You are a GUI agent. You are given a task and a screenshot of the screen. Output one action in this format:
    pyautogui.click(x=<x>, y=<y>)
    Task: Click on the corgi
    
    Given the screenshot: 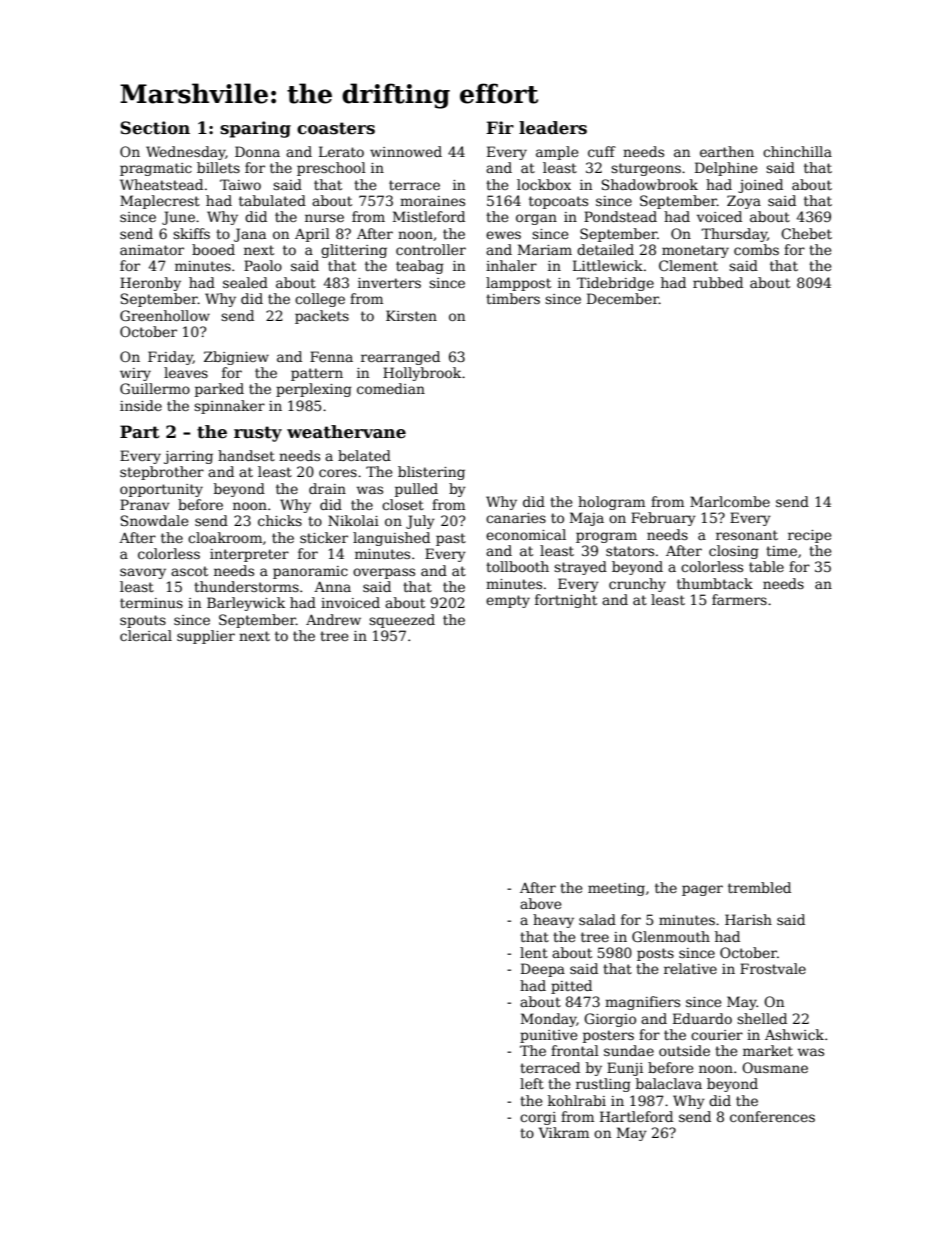 What is the action you would take?
    pyautogui.click(x=538, y=1118)
